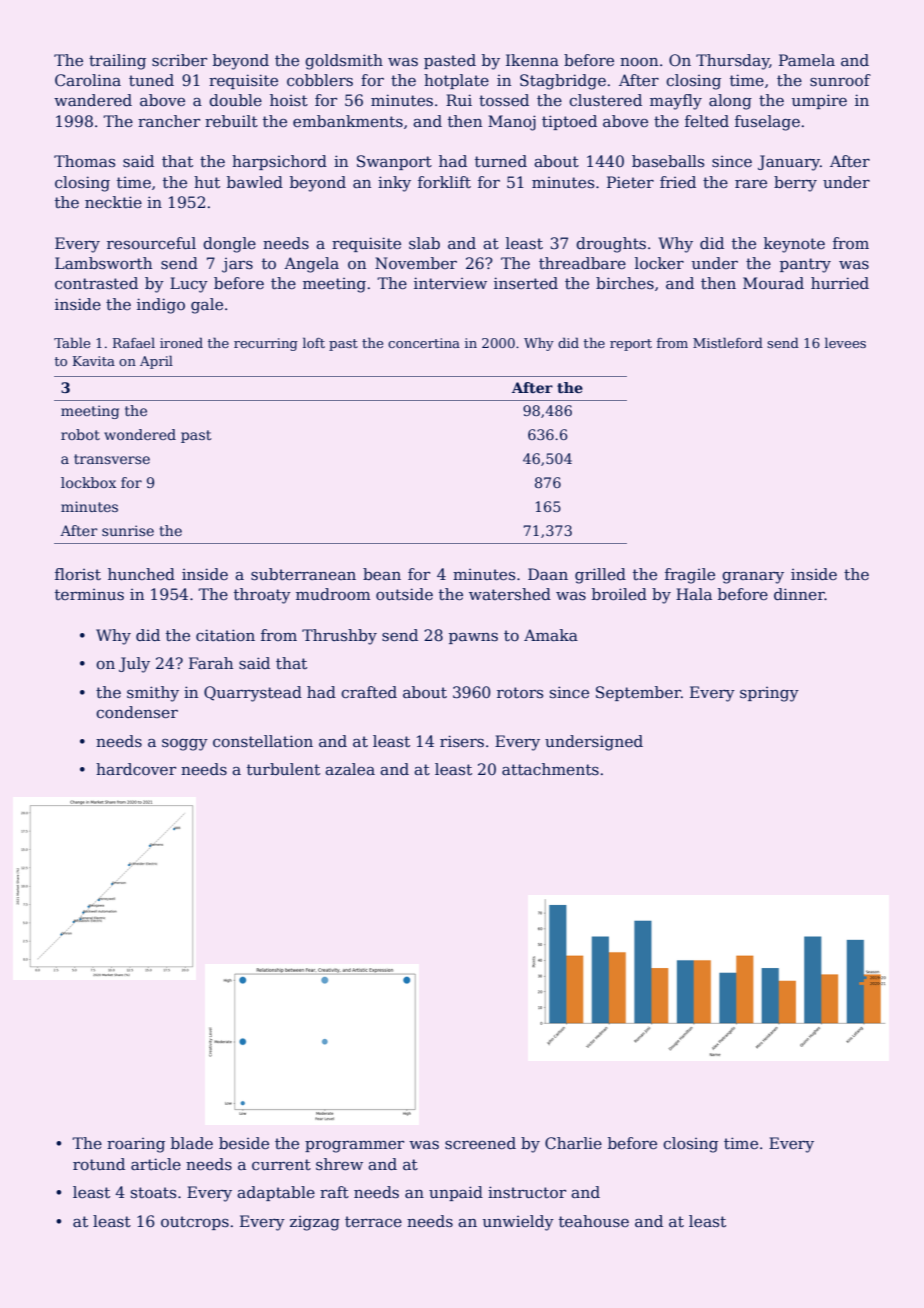  What do you see at coordinates (350, 769) in the document?
I see `azalea` at bounding box center [350, 769].
